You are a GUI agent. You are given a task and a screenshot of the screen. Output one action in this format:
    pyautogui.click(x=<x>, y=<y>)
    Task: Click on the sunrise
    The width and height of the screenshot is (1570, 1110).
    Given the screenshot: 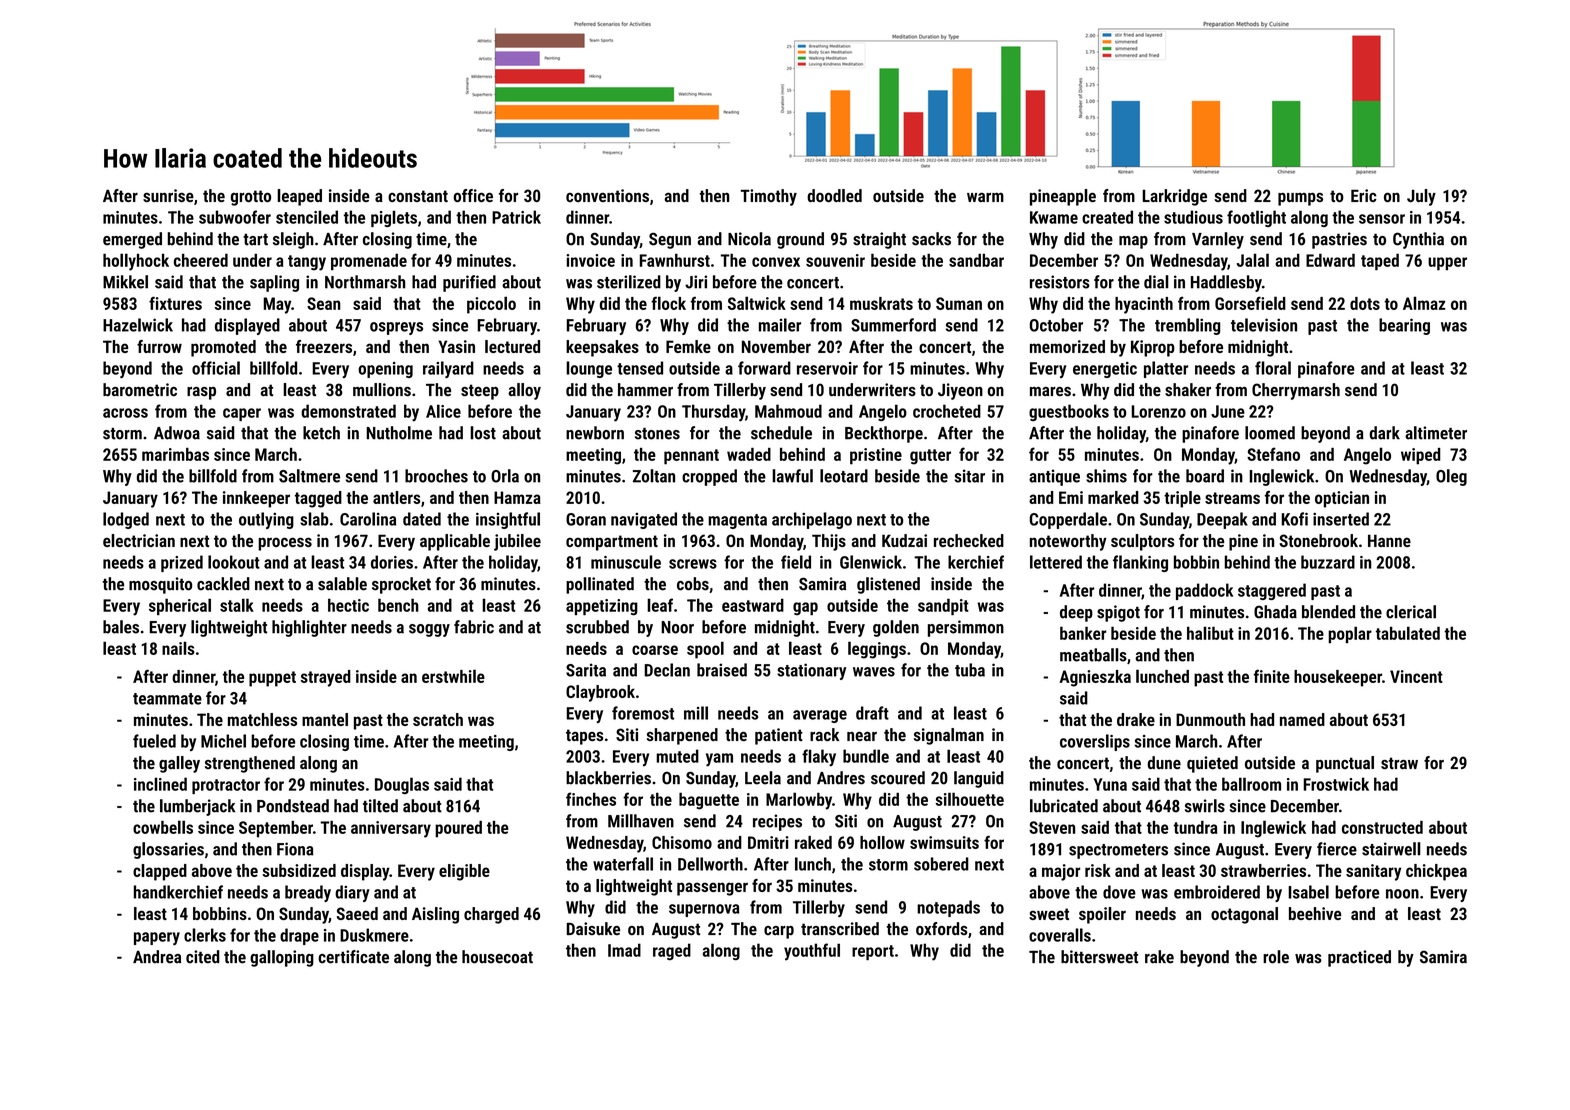 What is the action you would take?
    pyautogui.click(x=168, y=195)
